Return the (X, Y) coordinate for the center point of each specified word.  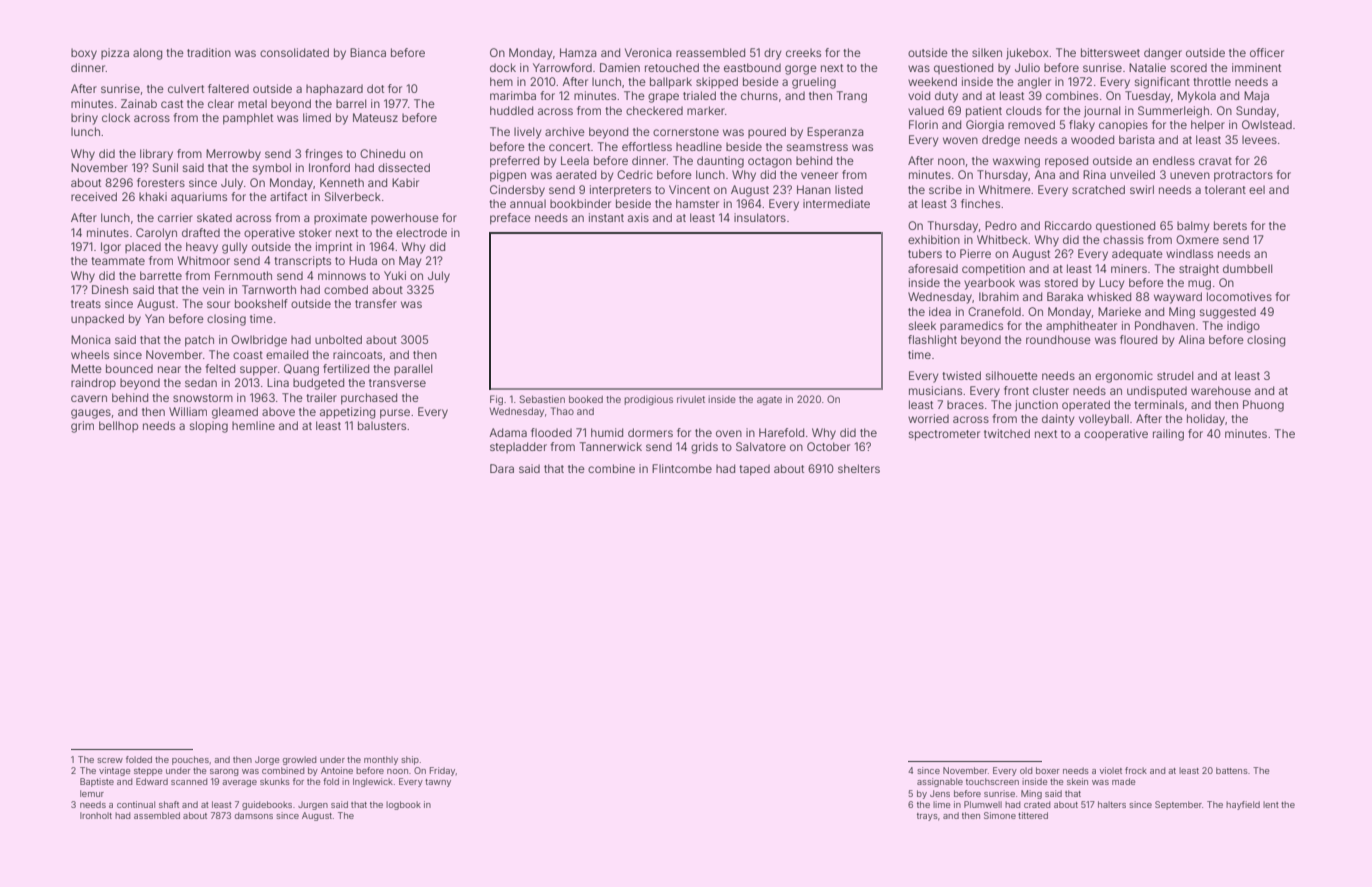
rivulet (691, 399)
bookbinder (580, 203)
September (1178, 805)
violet (1111, 770)
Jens (940, 793)
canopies (1123, 126)
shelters (859, 468)
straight (1199, 270)
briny (84, 119)
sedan (201, 382)
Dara (502, 468)
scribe (945, 189)
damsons (254, 815)
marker (706, 110)
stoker (315, 232)
